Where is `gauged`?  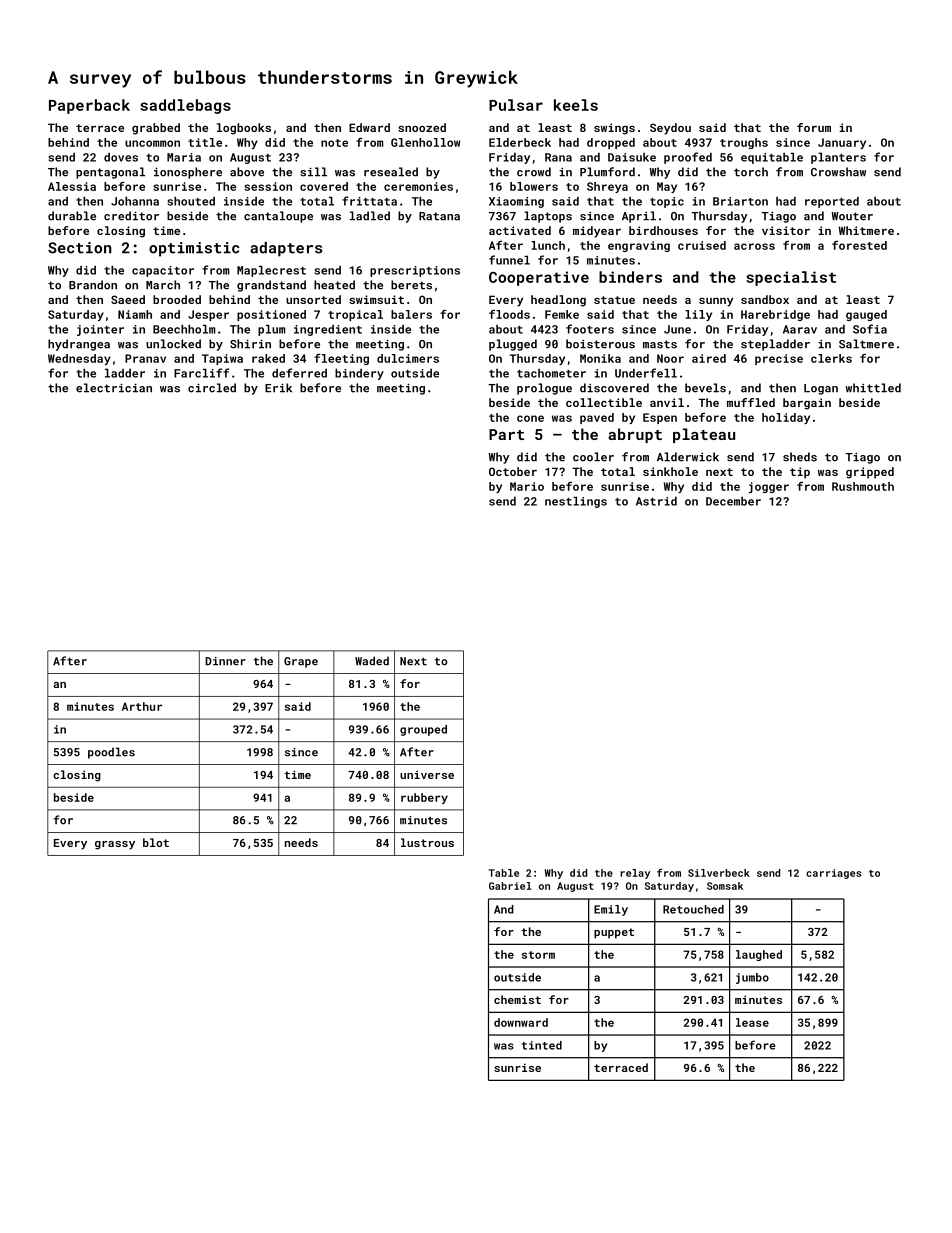 gauged is located at coordinates (866, 315).
